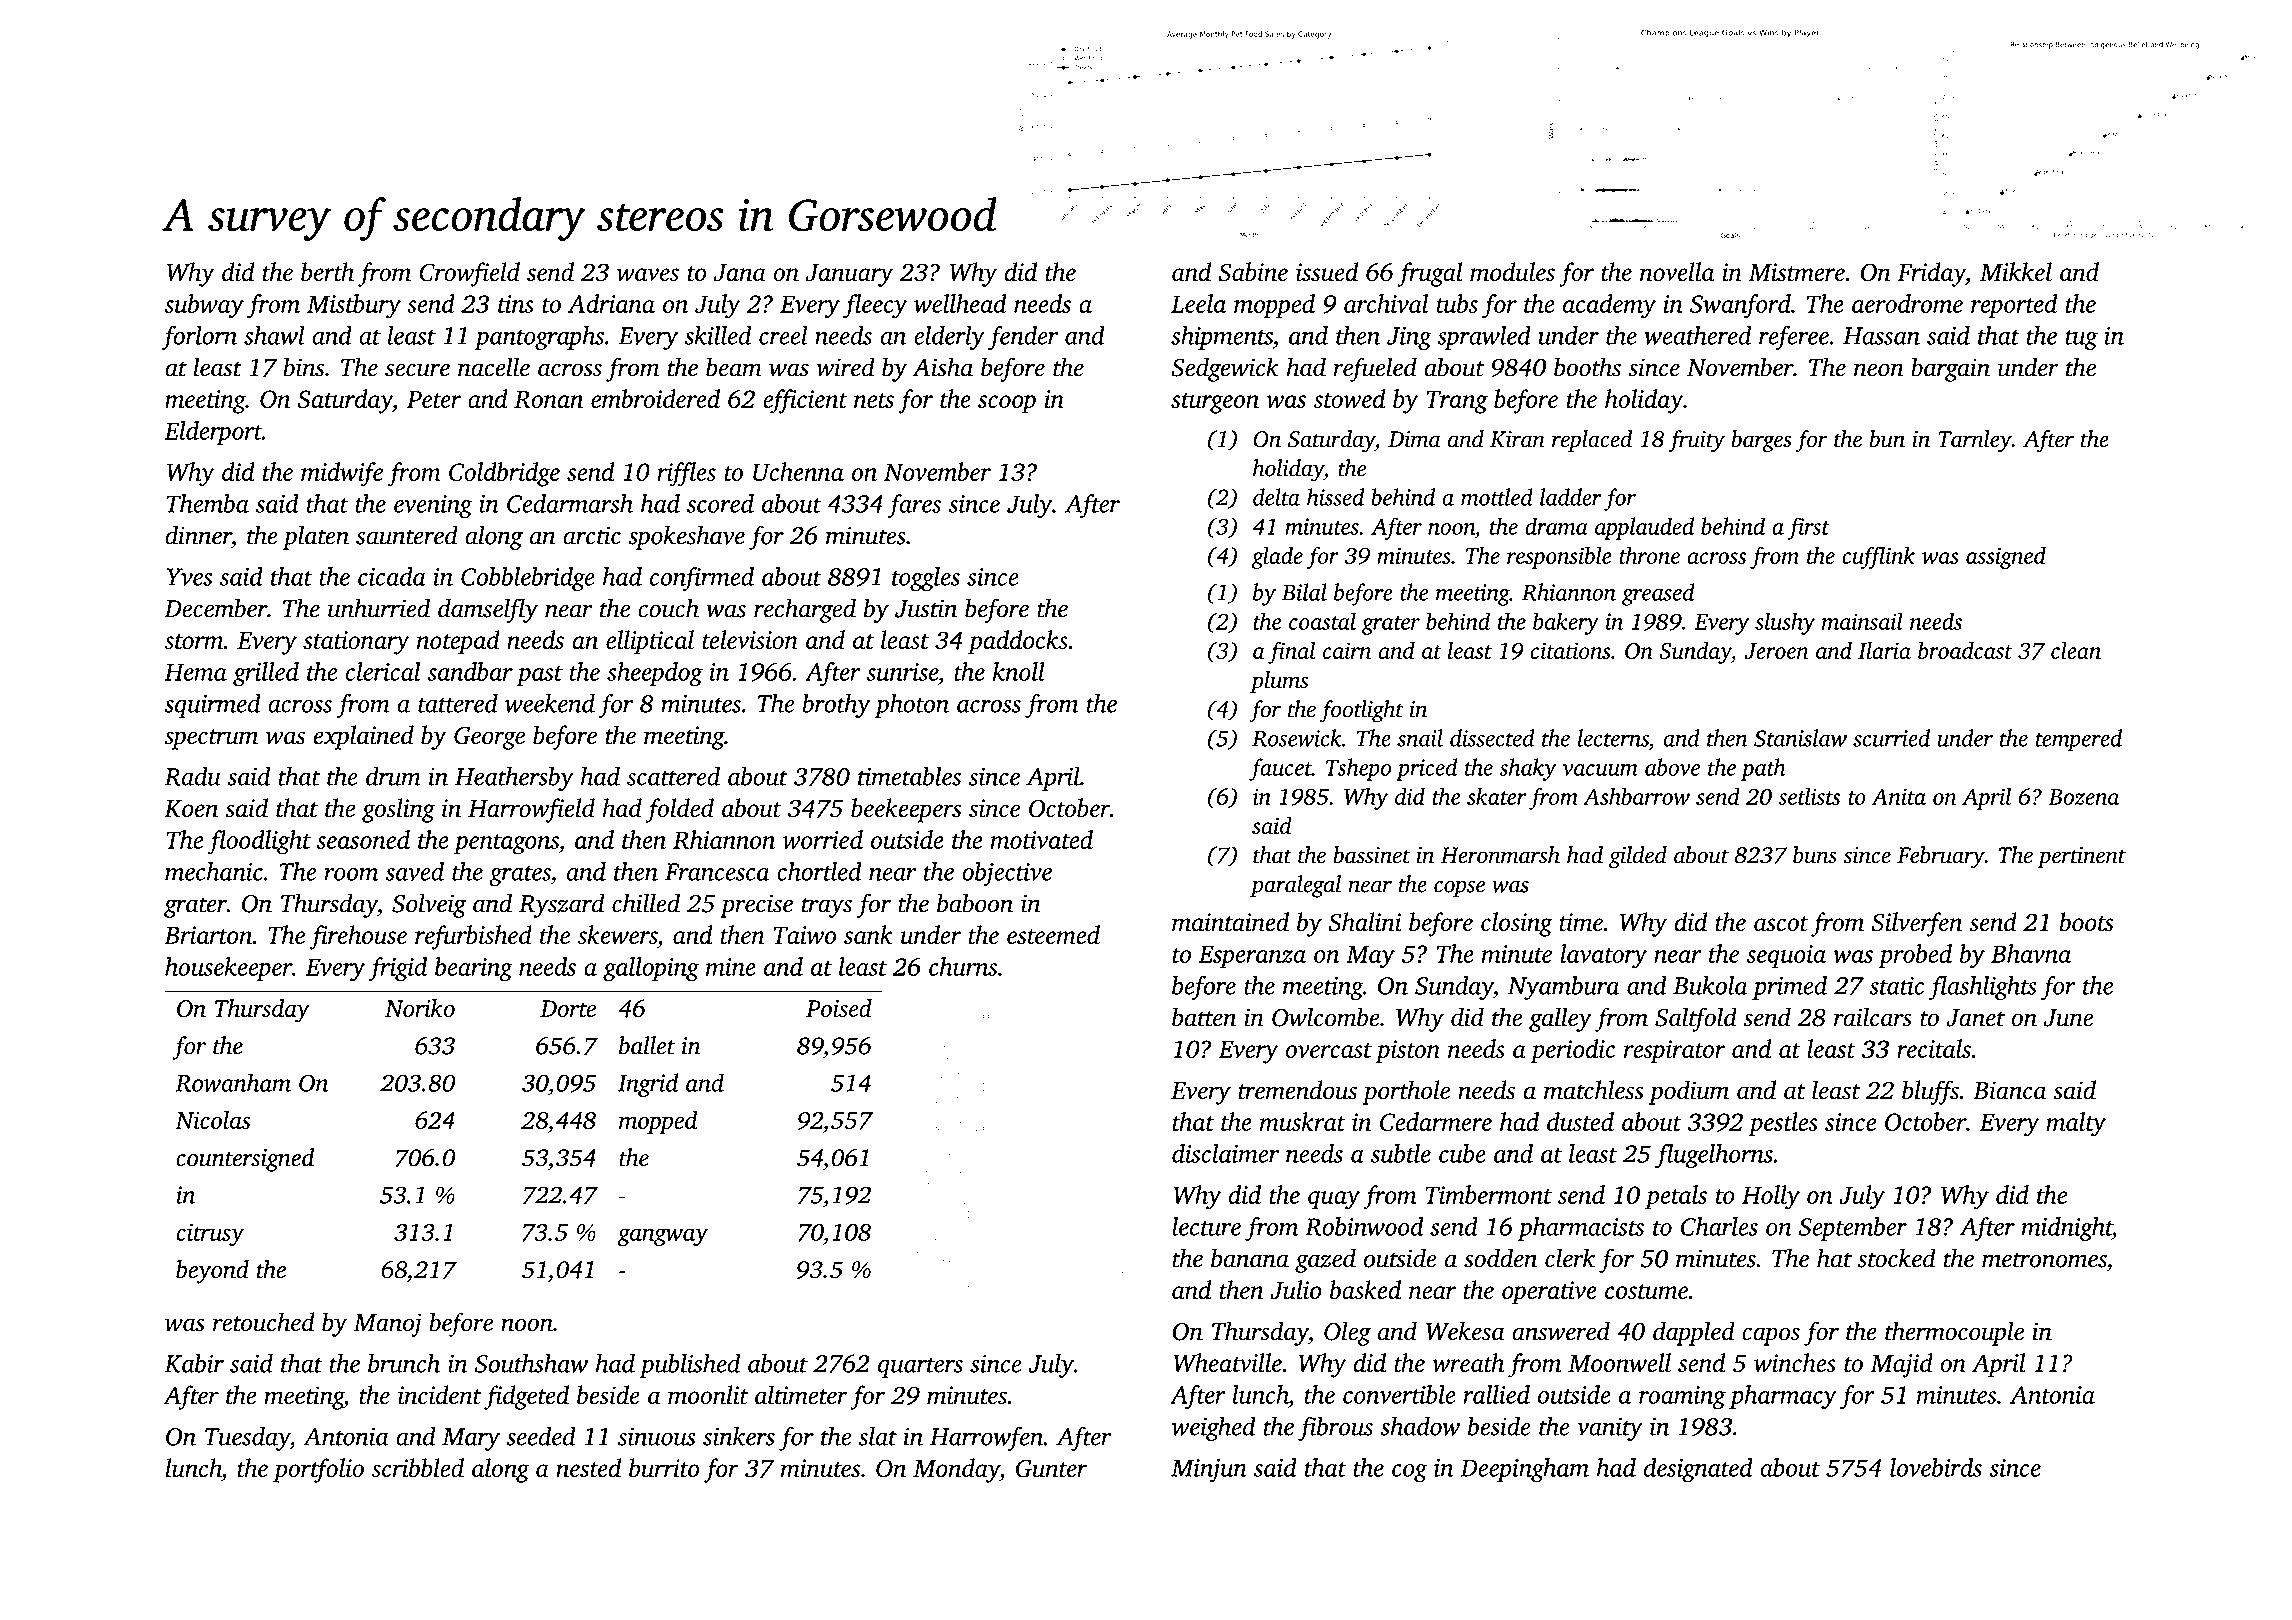 This screenshot has height=1620, width=2292. Describe the element at coordinates (960, 303) in the screenshot. I see `wellhead` at that location.
